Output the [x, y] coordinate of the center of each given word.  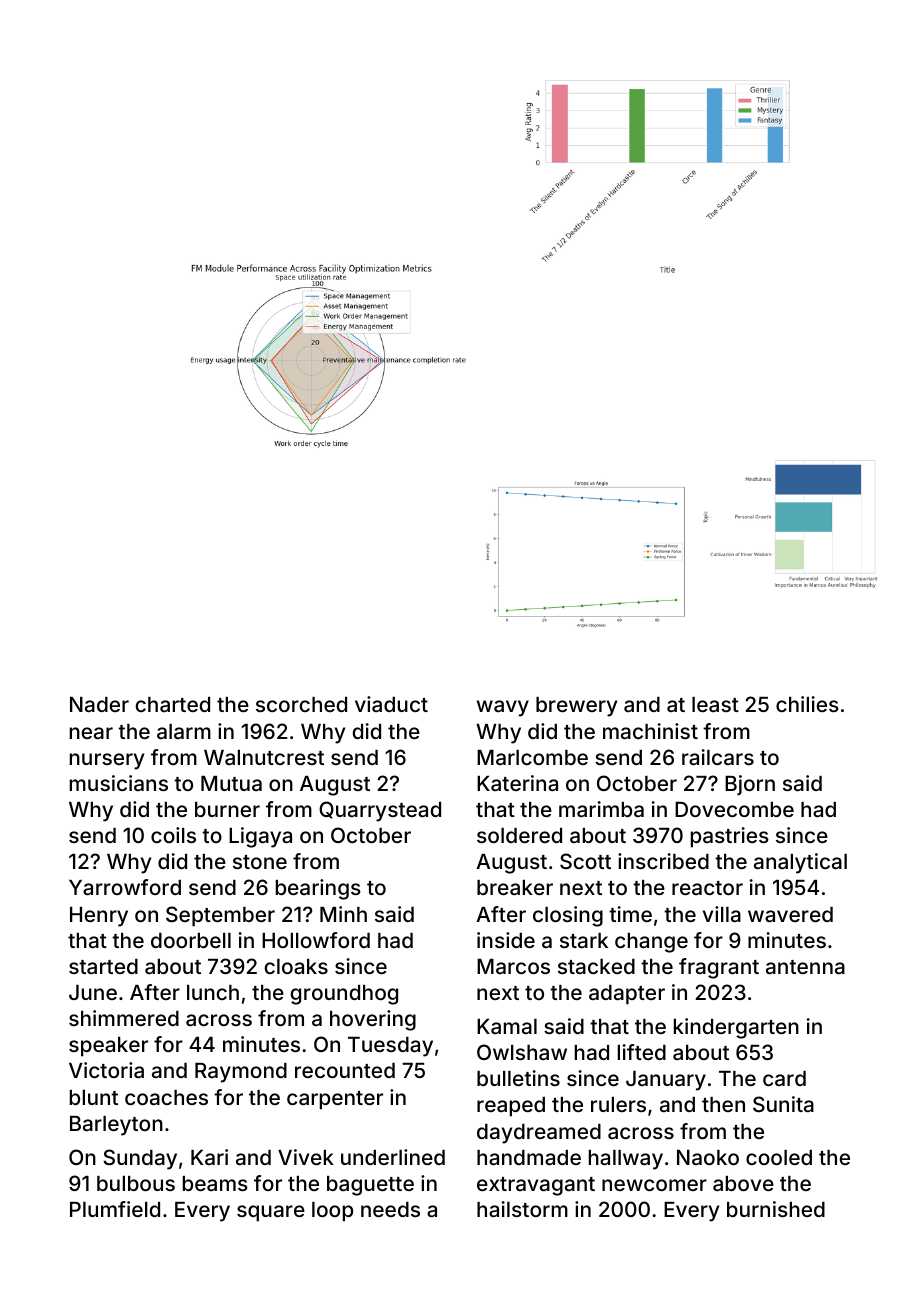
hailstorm [522, 1209]
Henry [99, 917]
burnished [776, 1209]
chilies [807, 704]
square [271, 1213]
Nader [99, 704]
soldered [519, 835]
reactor [707, 888]
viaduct [391, 704]
